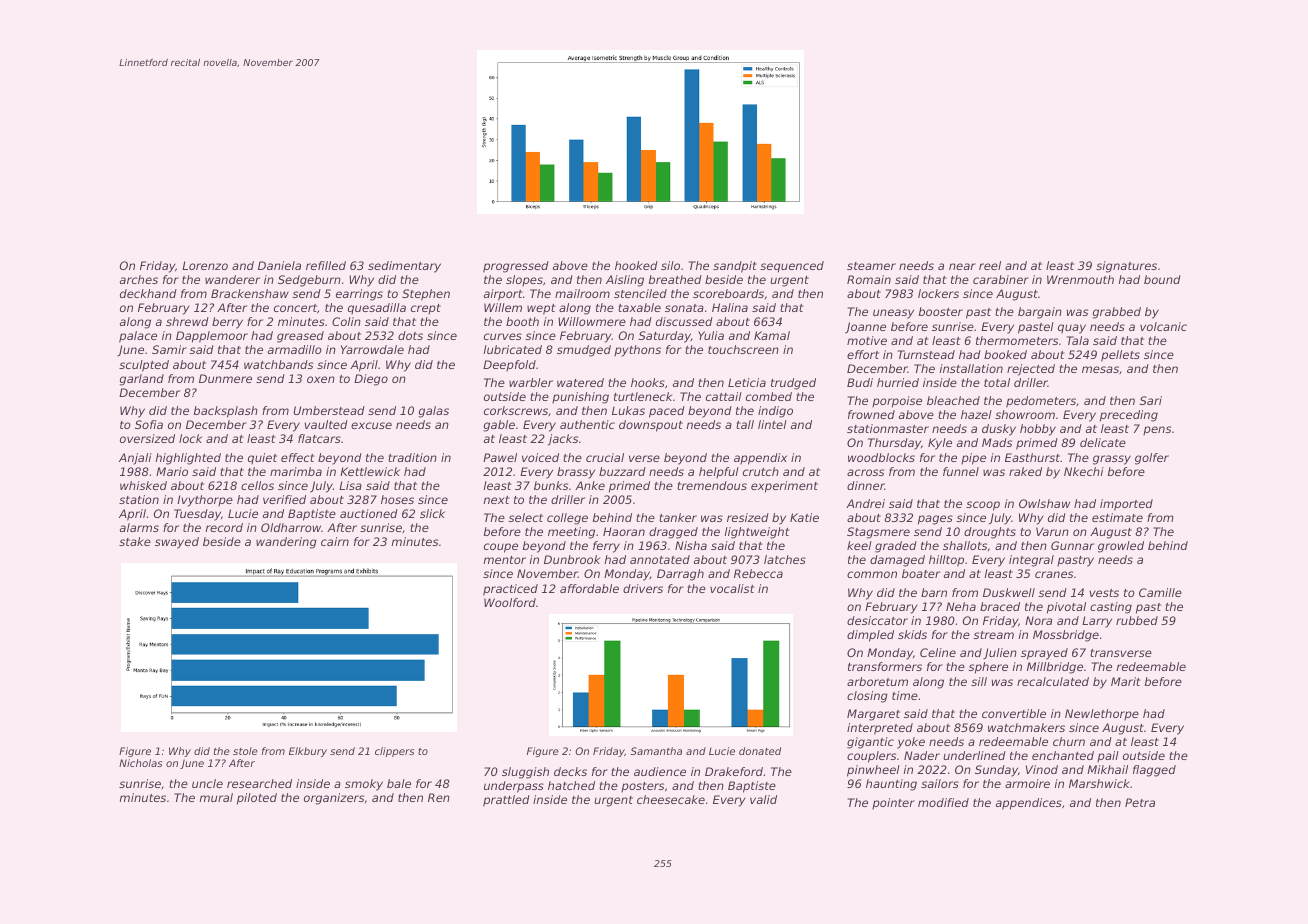 The width and height of the screenshot is (1308, 924). What do you see at coordinates (216, 797) in the screenshot?
I see `mural` at bounding box center [216, 797].
